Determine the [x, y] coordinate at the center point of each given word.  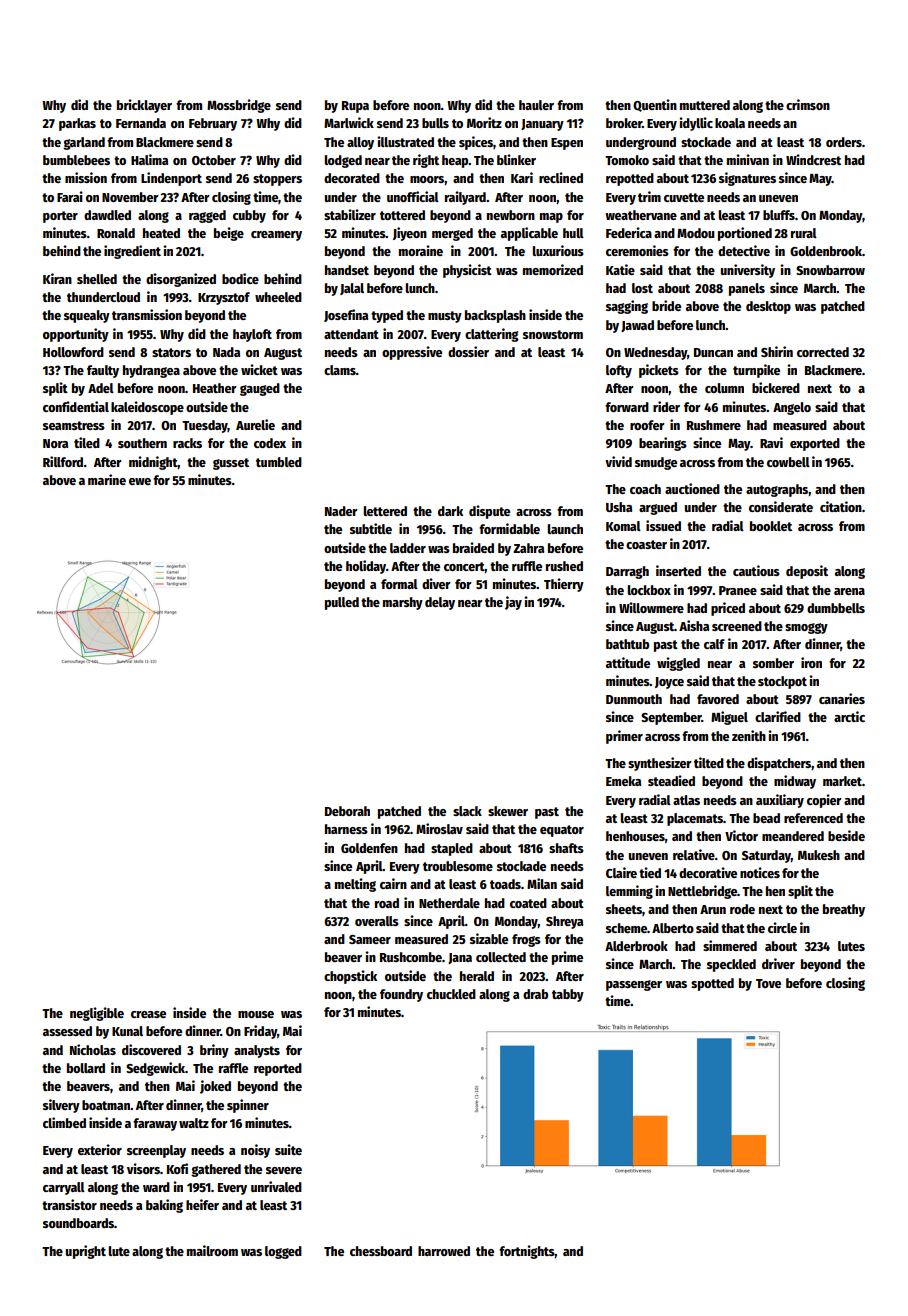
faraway [155, 1124]
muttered [705, 105]
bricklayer [144, 106]
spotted [712, 984]
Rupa [355, 107]
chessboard [381, 1251]
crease [148, 1014]
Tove [768, 983]
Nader [341, 511]
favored [718, 699]
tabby [568, 995]
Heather [215, 388]
